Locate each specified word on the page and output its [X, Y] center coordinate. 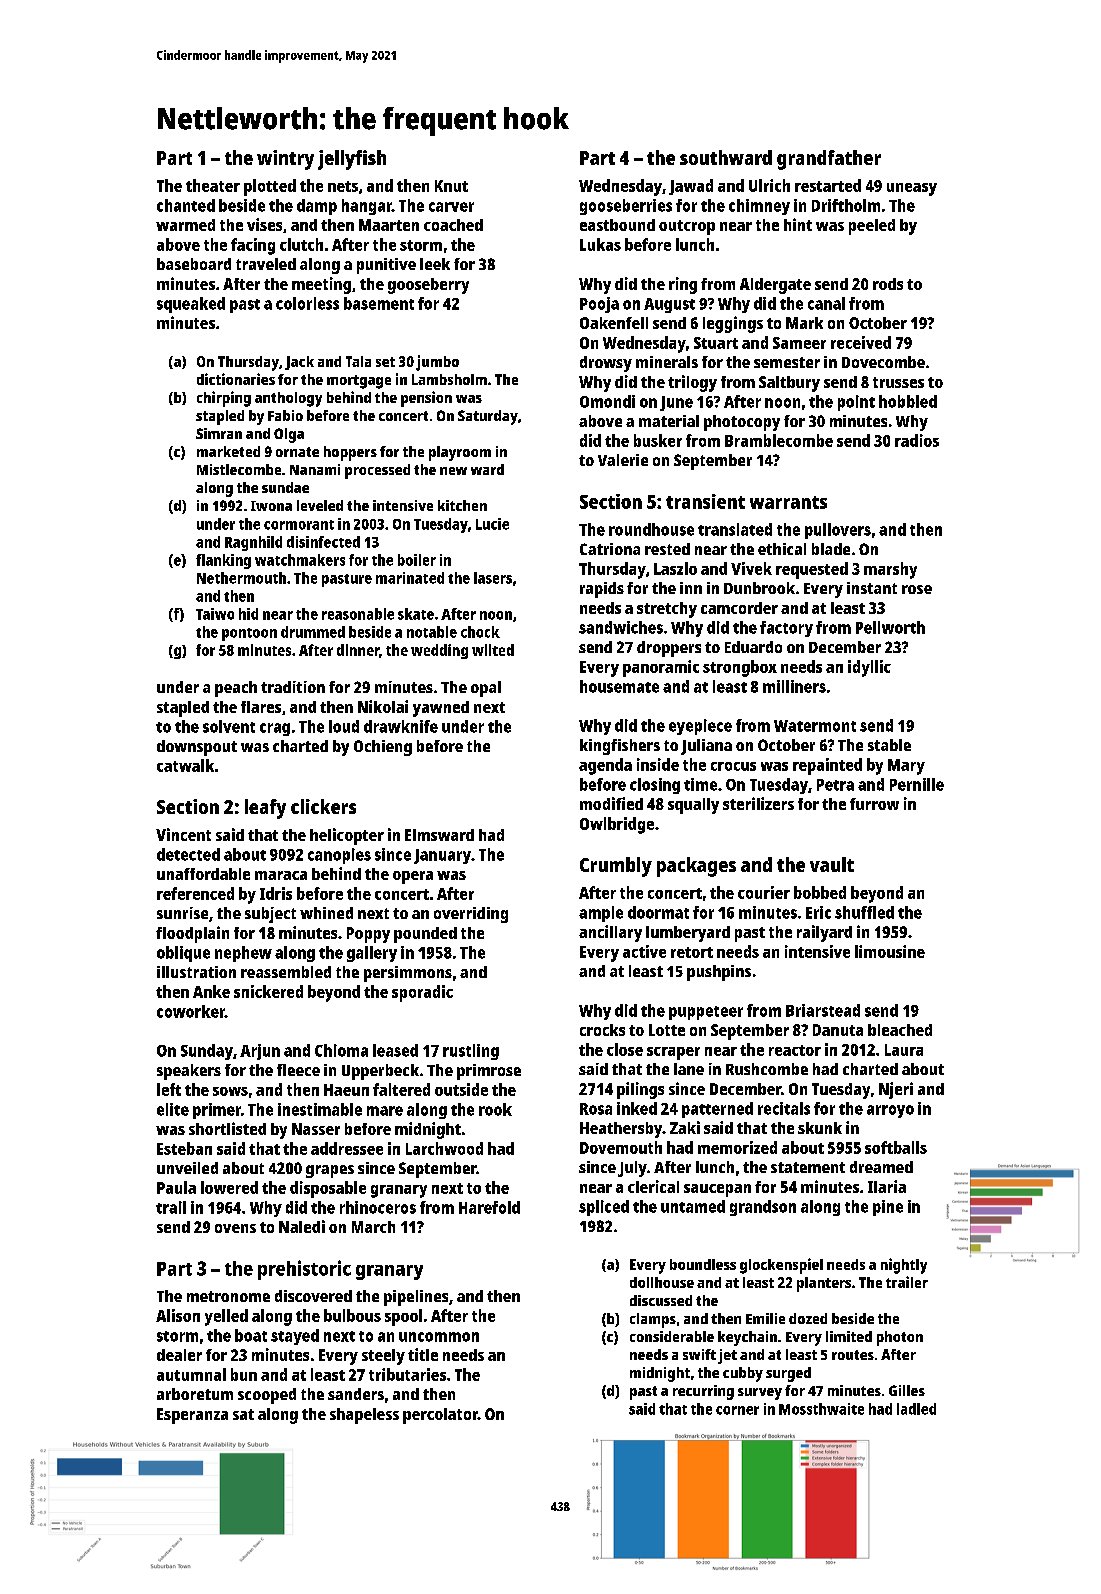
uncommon [439, 1337]
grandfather [829, 160]
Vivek [751, 568]
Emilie [765, 1318]
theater [213, 185]
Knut [451, 186]
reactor [795, 1050]
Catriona [610, 549]
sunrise [182, 913]
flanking [223, 561]
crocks [602, 1030]
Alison [178, 1315]
